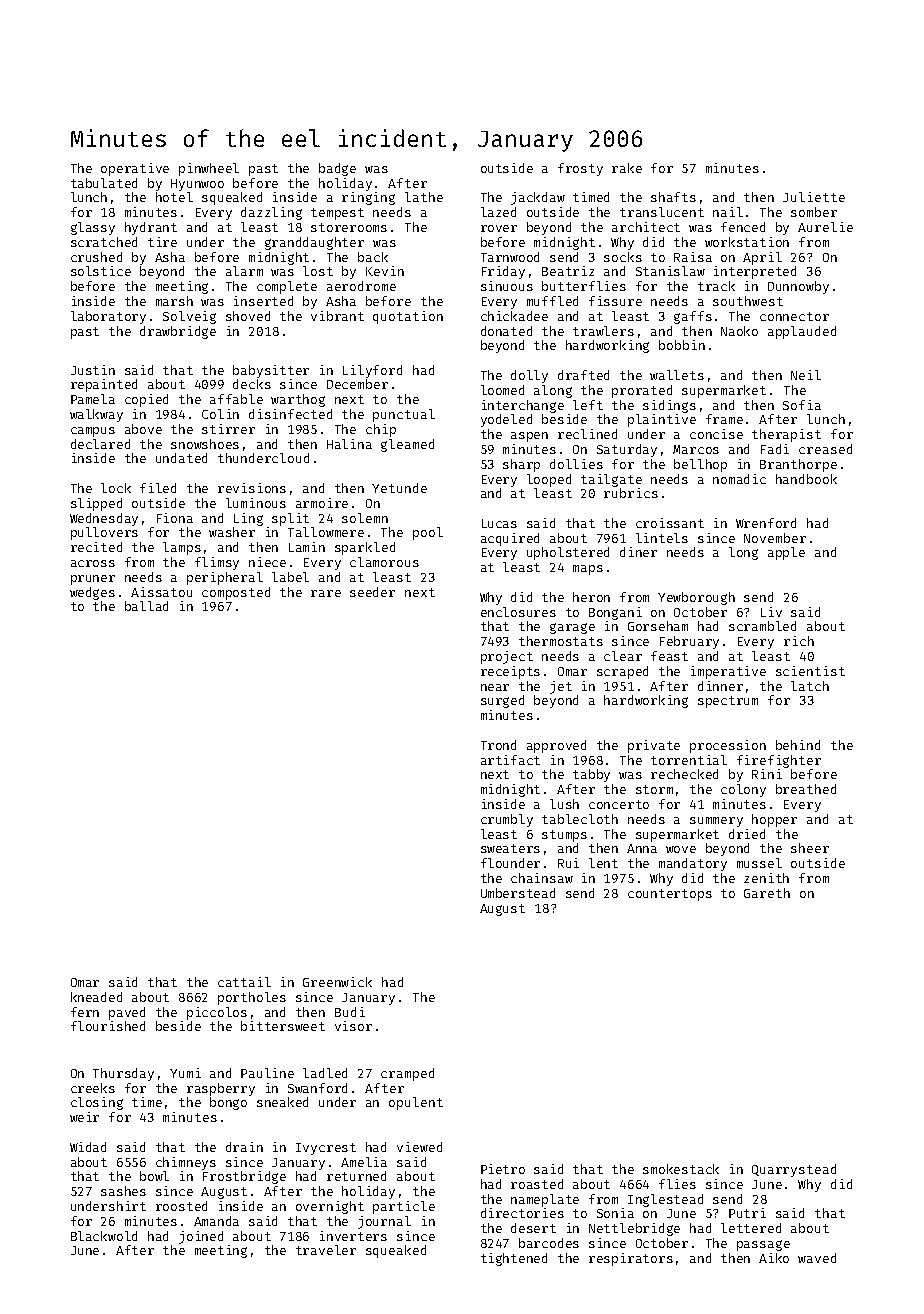 This screenshot has height=1314, width=924. I want to click on Lilyford, so click(372, 371).
